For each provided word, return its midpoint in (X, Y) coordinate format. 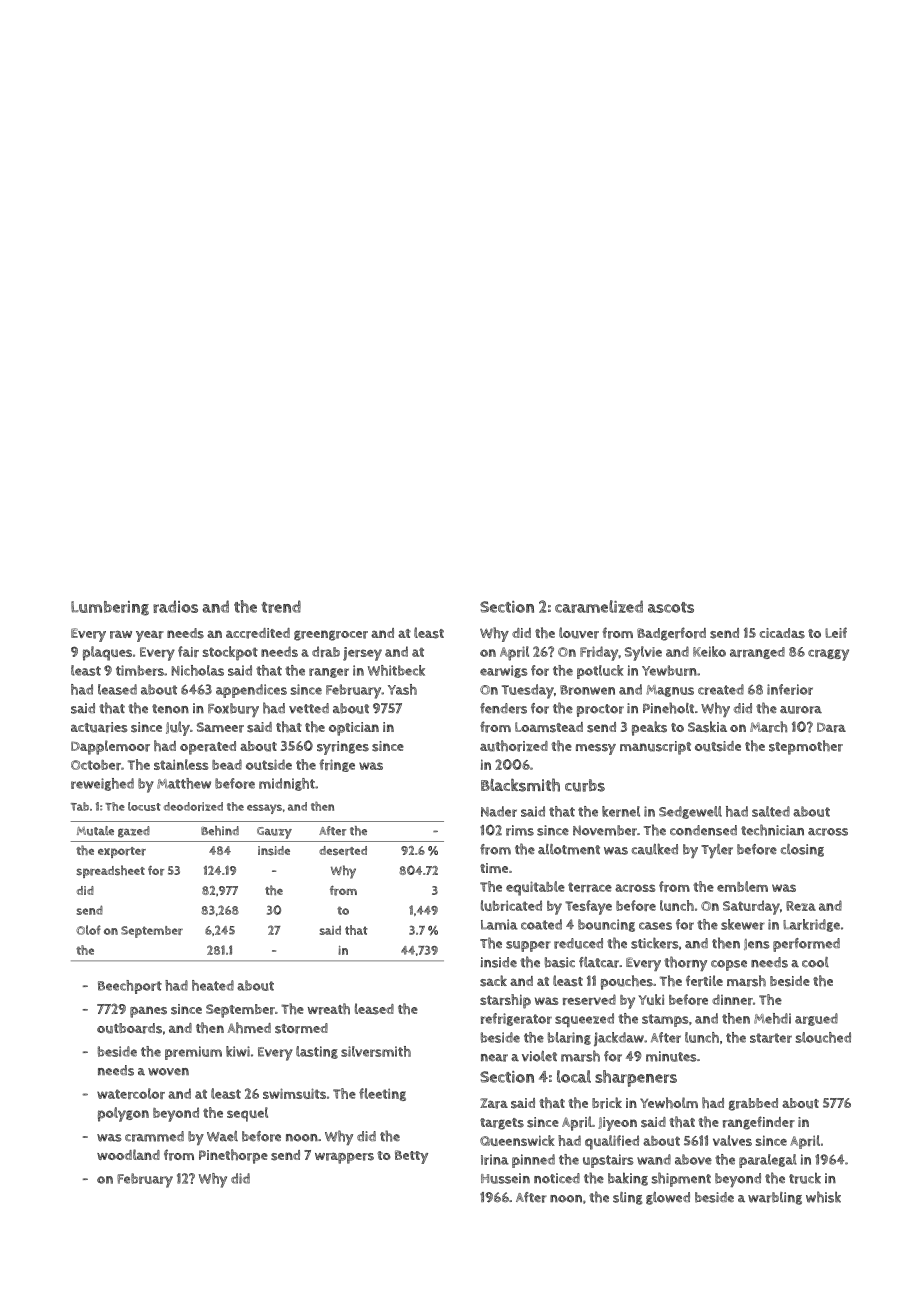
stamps (665, 1020)
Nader (499, 811)
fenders (503, 708)
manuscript (655, 748)
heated (213, 985)
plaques (107, 653)
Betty (411, 1157)
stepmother (806, 747)
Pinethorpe (233, 1156)
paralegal (768, 1161)
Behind (220, 831)
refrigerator (516, 1019)
